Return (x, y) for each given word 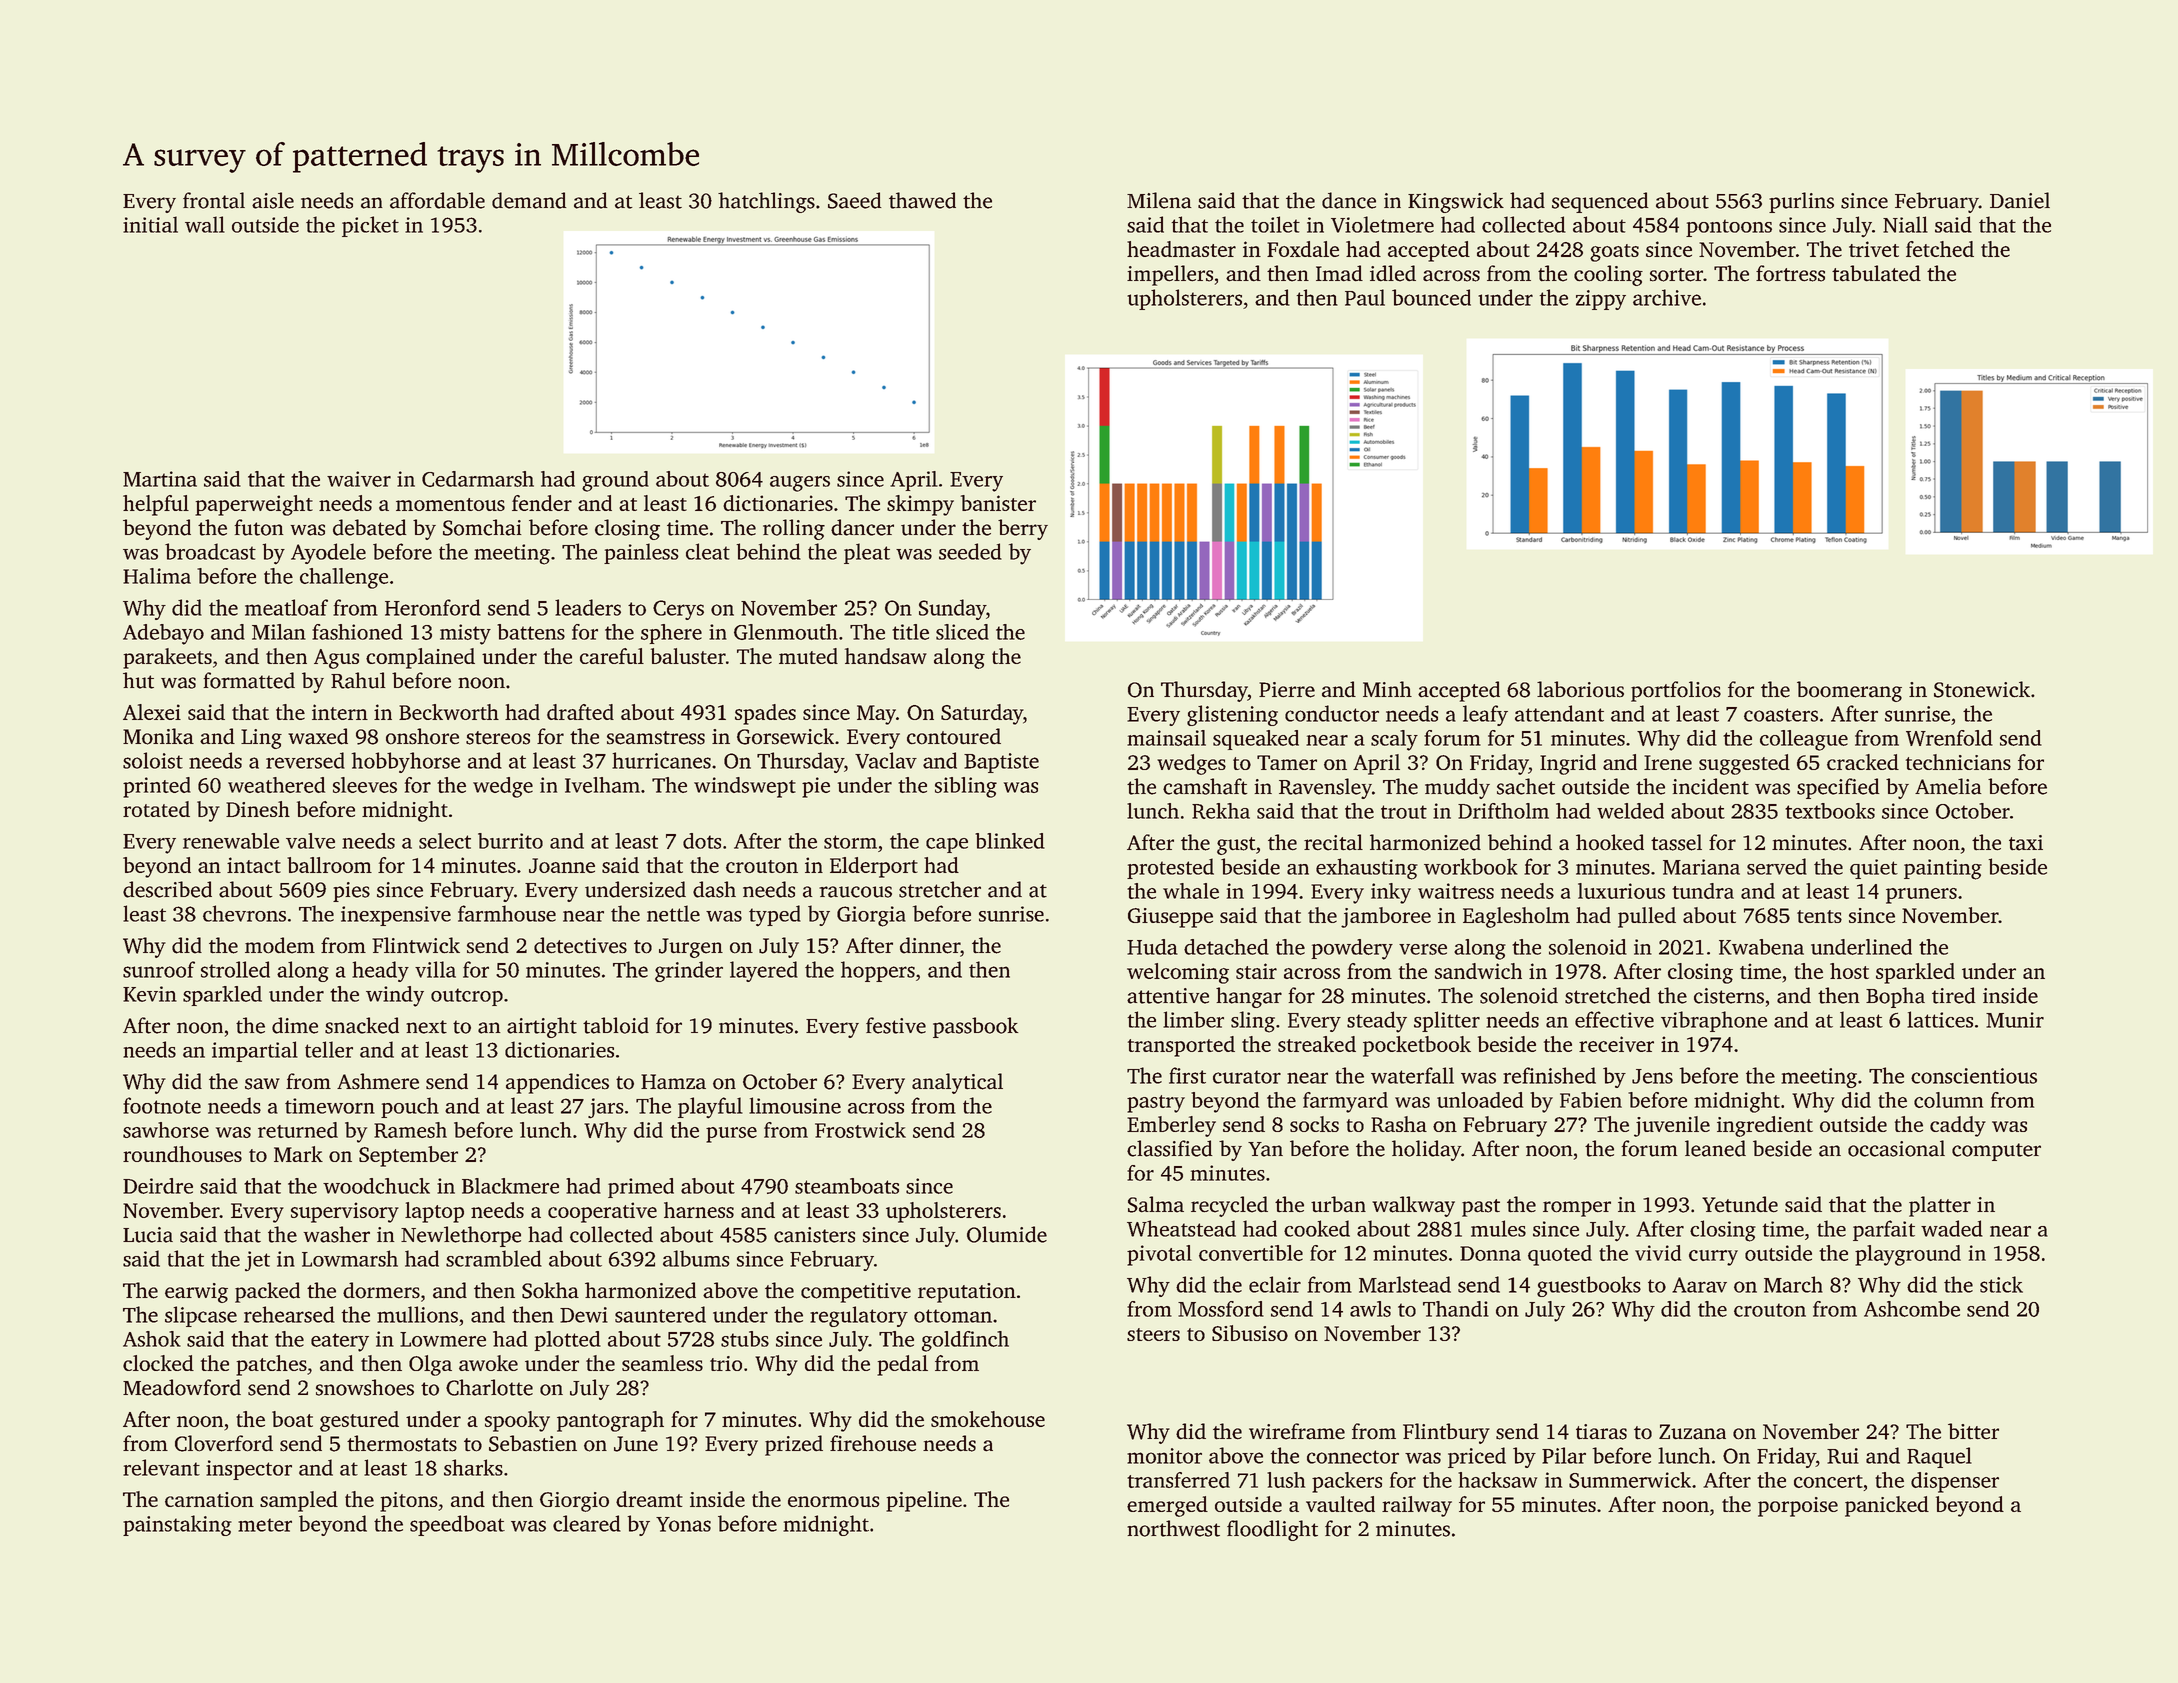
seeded (970, 551)
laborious (1580, 689)
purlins (1801, 202)
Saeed (854, 200)
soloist (153, 760)
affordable (437, 200)
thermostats (402, 1443)
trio (726, 1363)
